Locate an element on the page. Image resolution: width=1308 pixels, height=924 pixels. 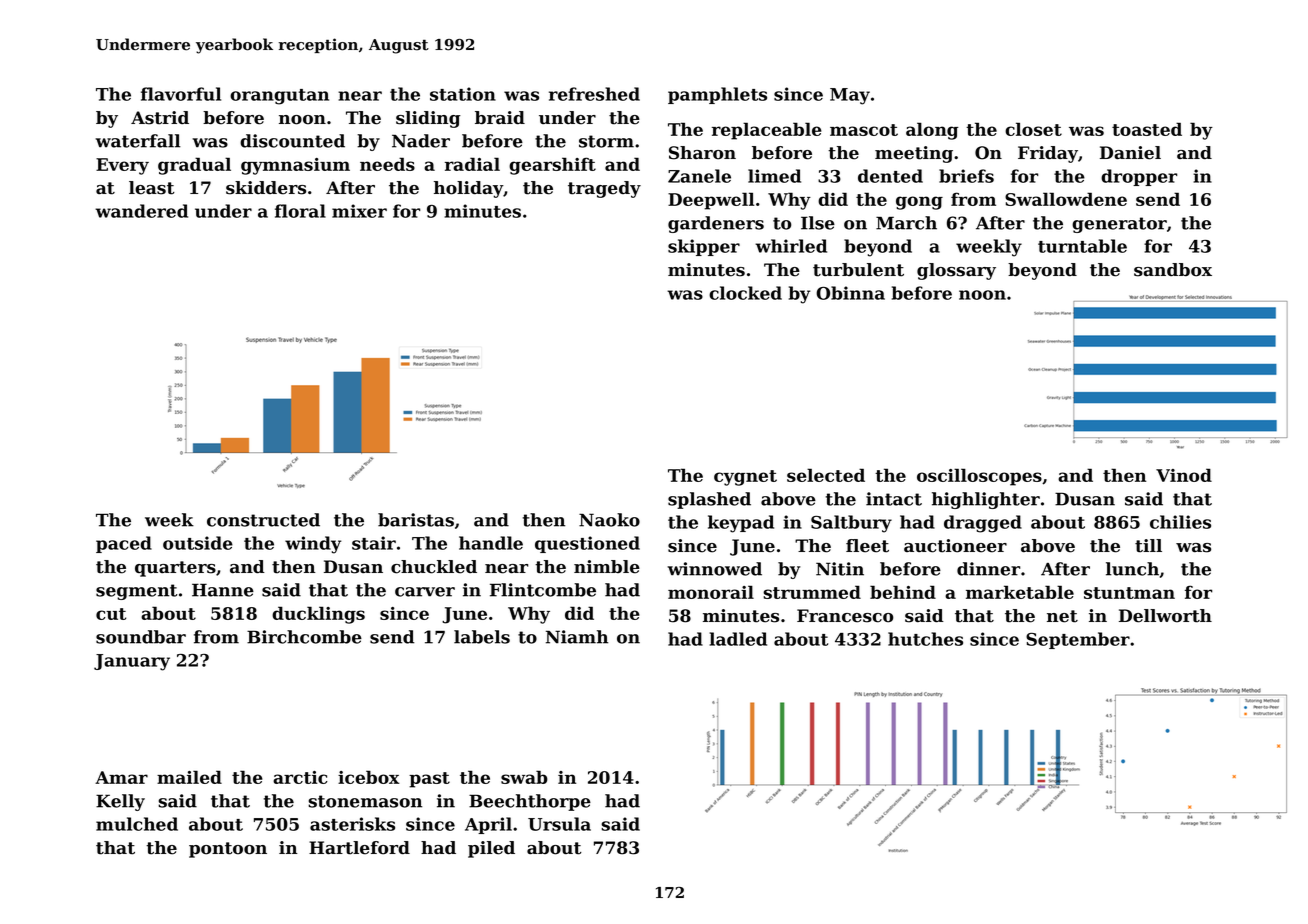
Vinod is located at coordinates (1184, 475).
